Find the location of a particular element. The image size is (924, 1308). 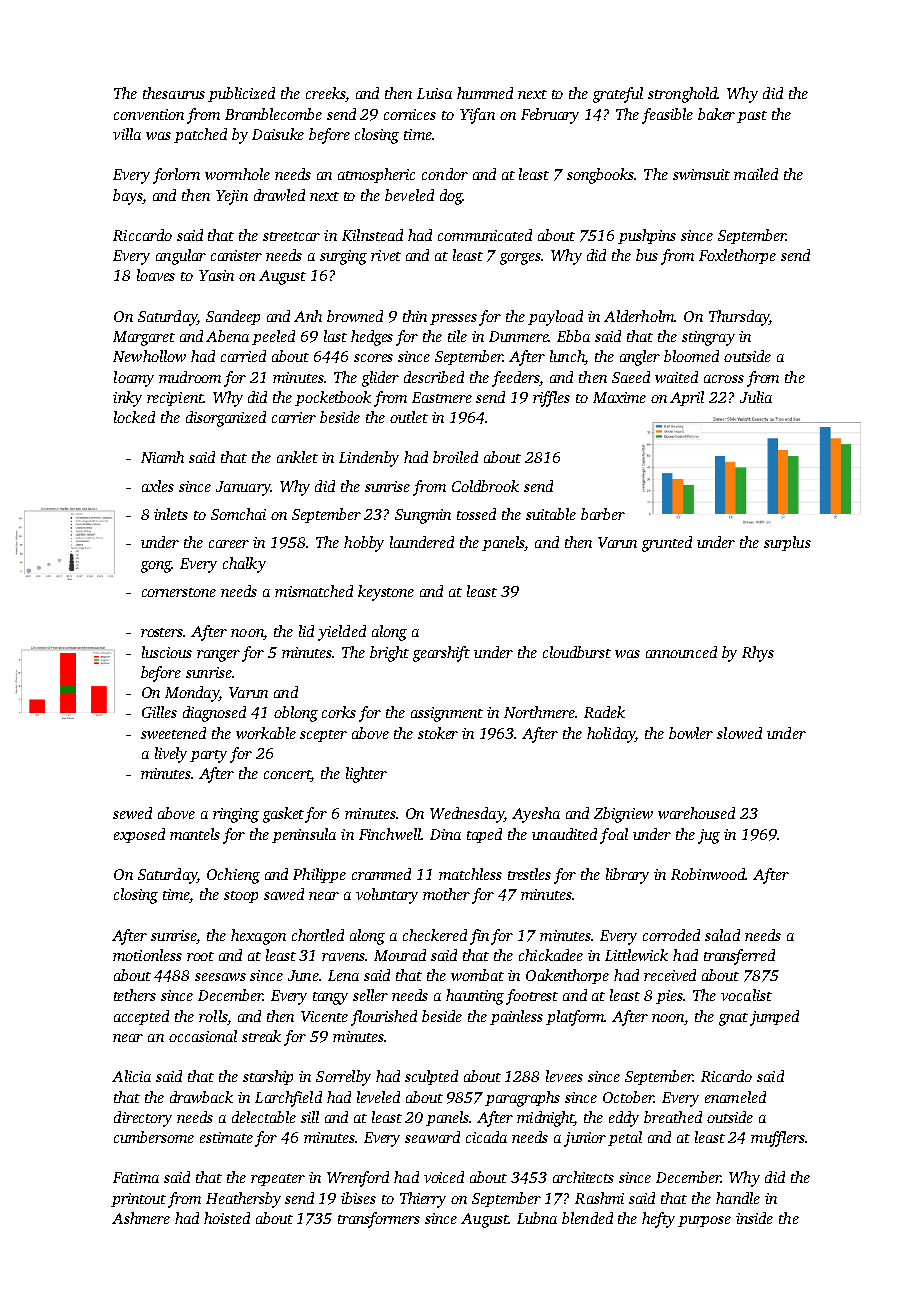

mother is located at coordinates (446, 894).
